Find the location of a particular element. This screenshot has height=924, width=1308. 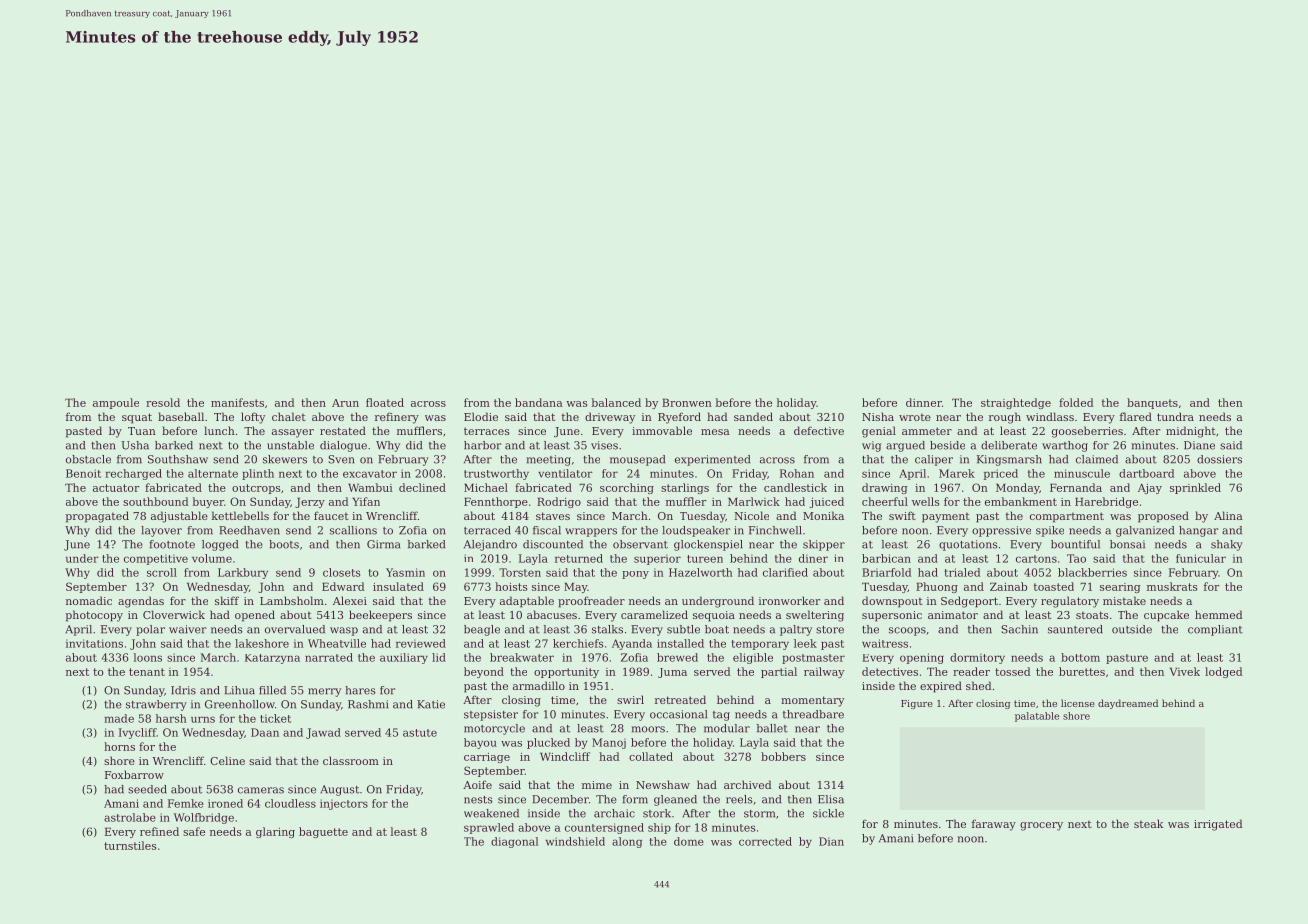

proposed is located at coordinates (1163, 517).
